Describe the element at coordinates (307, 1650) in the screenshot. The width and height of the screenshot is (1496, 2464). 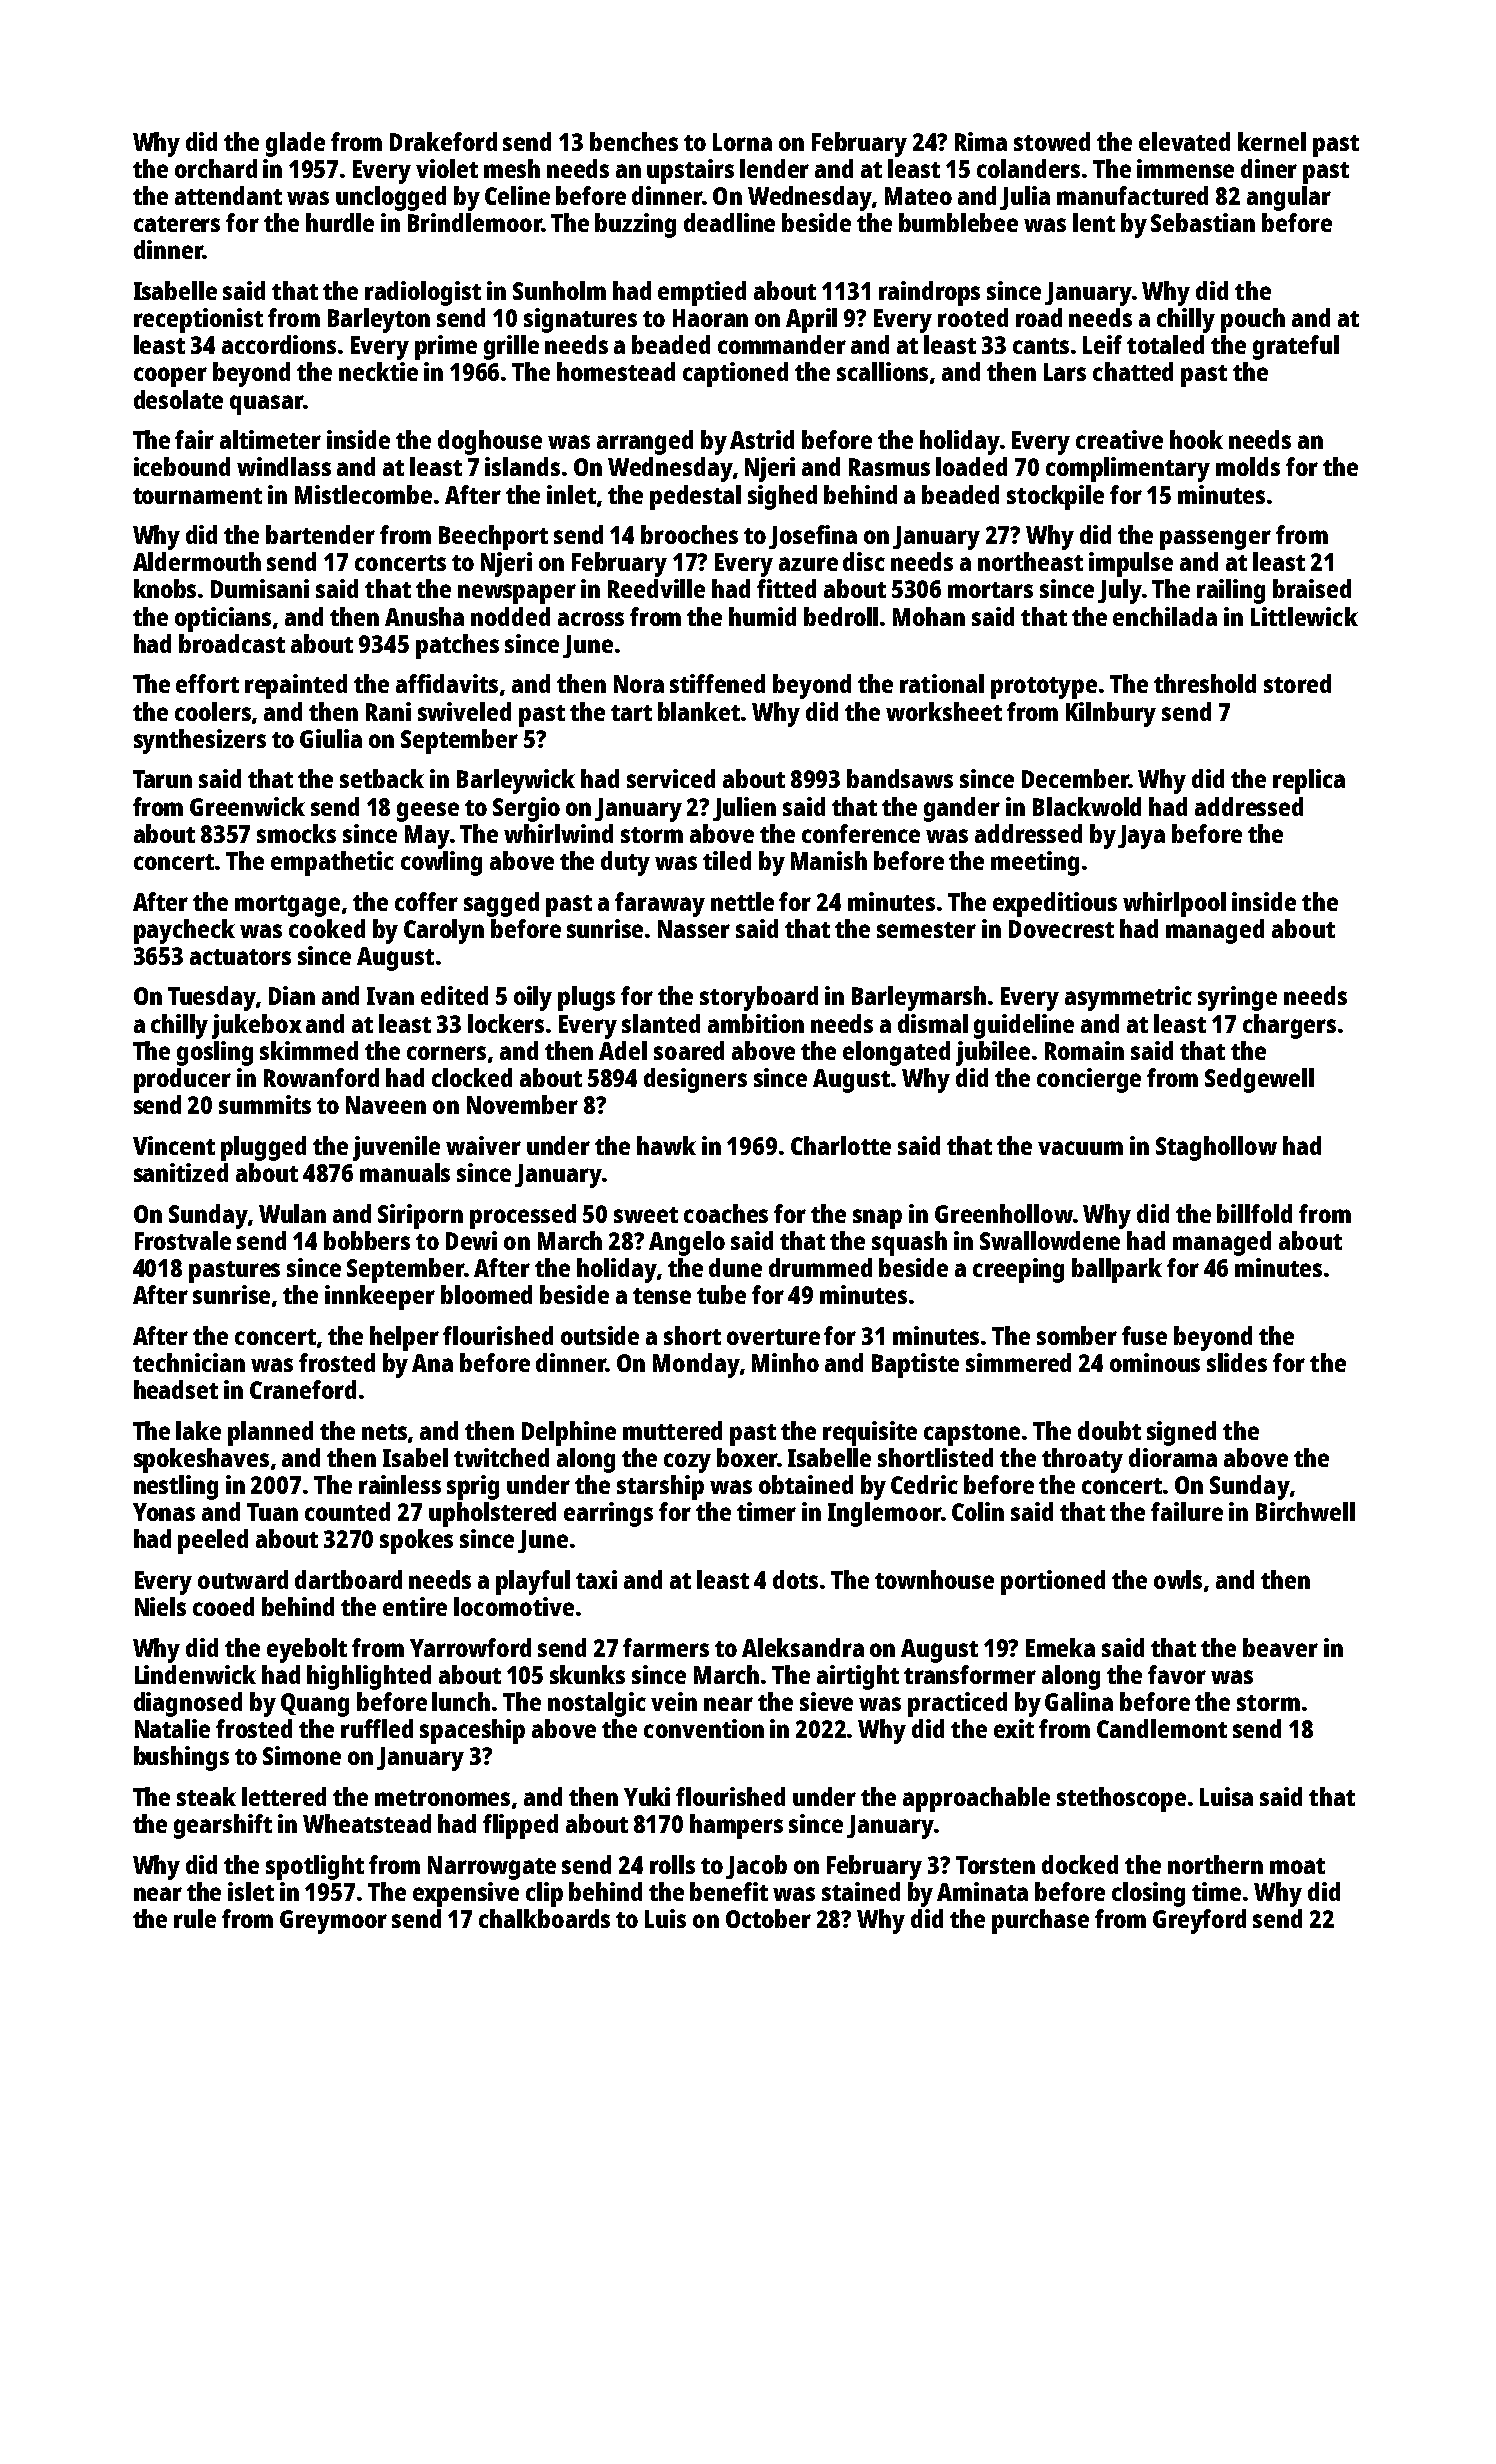
I see `eyebolt` at that location.
